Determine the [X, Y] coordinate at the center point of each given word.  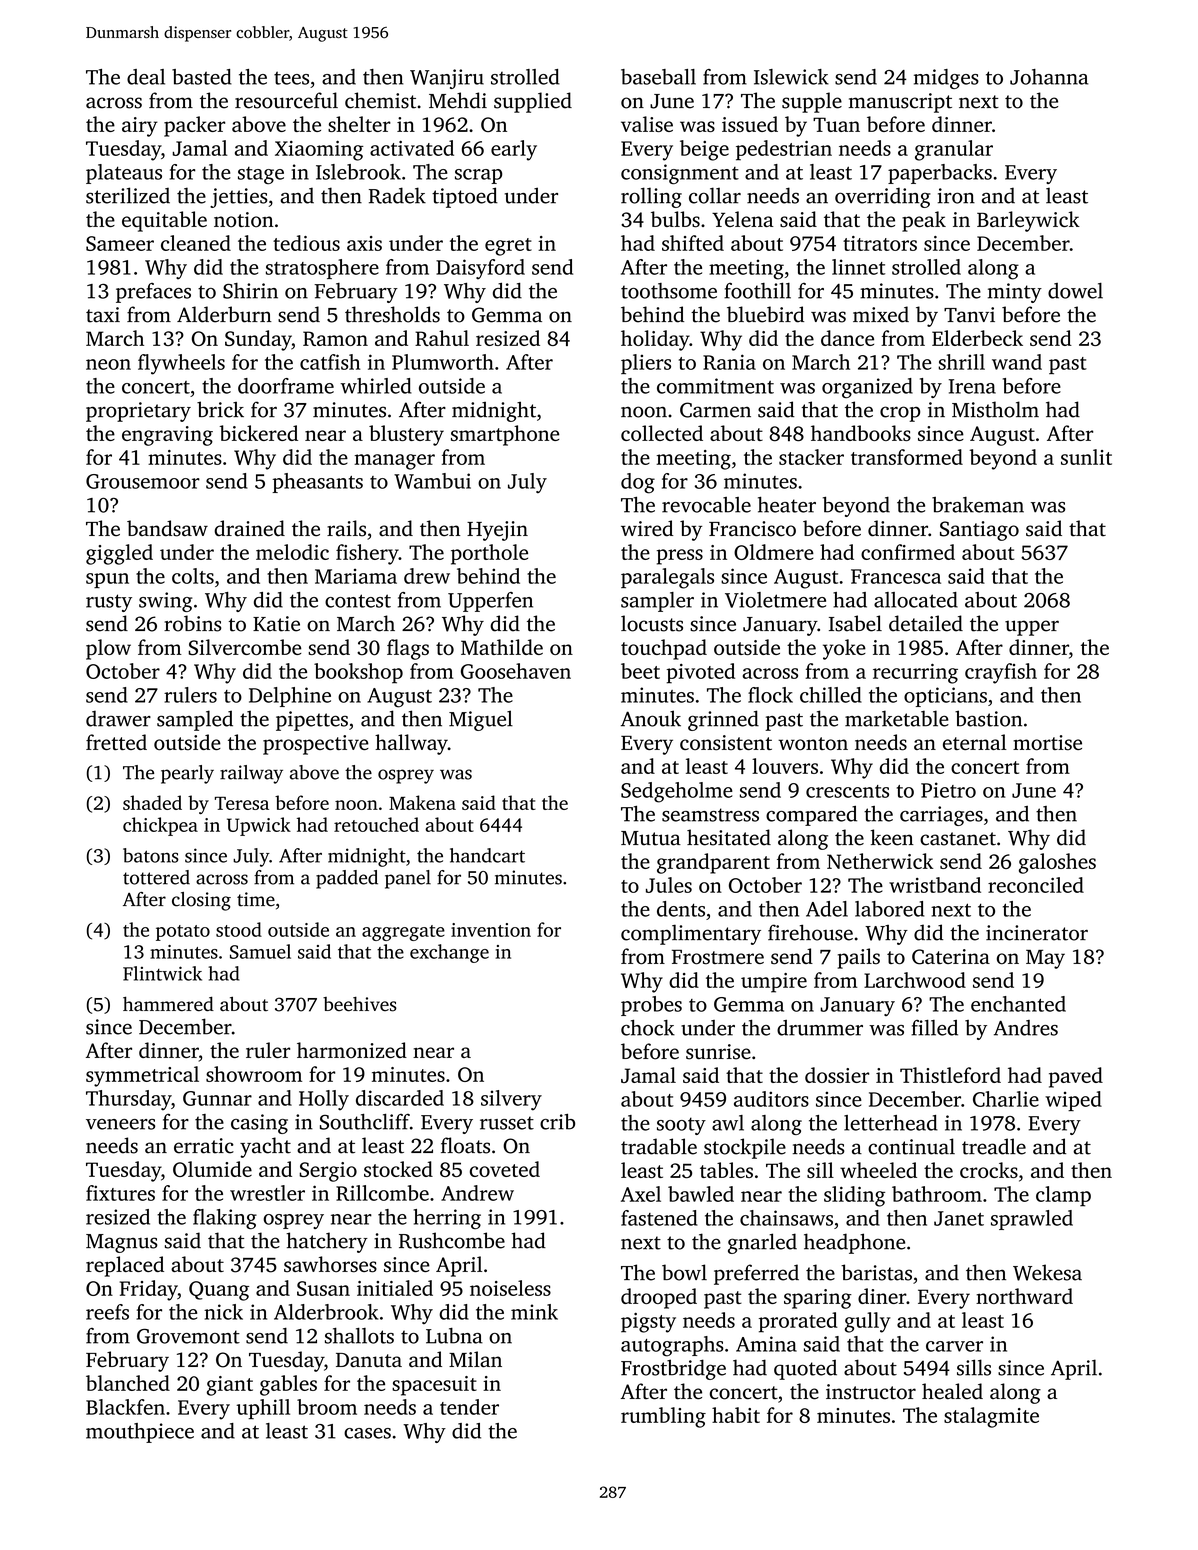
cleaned [196, 243]
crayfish [1001, 673]
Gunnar [217, 1098]
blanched [128, 1383]
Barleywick [1028, 221]
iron [956, 196]
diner [882, 1296]
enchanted [1018, 1004]
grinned [723, 720]
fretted [116, 742]
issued [750, 124]
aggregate [403, 933]
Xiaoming [319, 151]
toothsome [669, 291]
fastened [659, 1218]
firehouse [810, 932]
